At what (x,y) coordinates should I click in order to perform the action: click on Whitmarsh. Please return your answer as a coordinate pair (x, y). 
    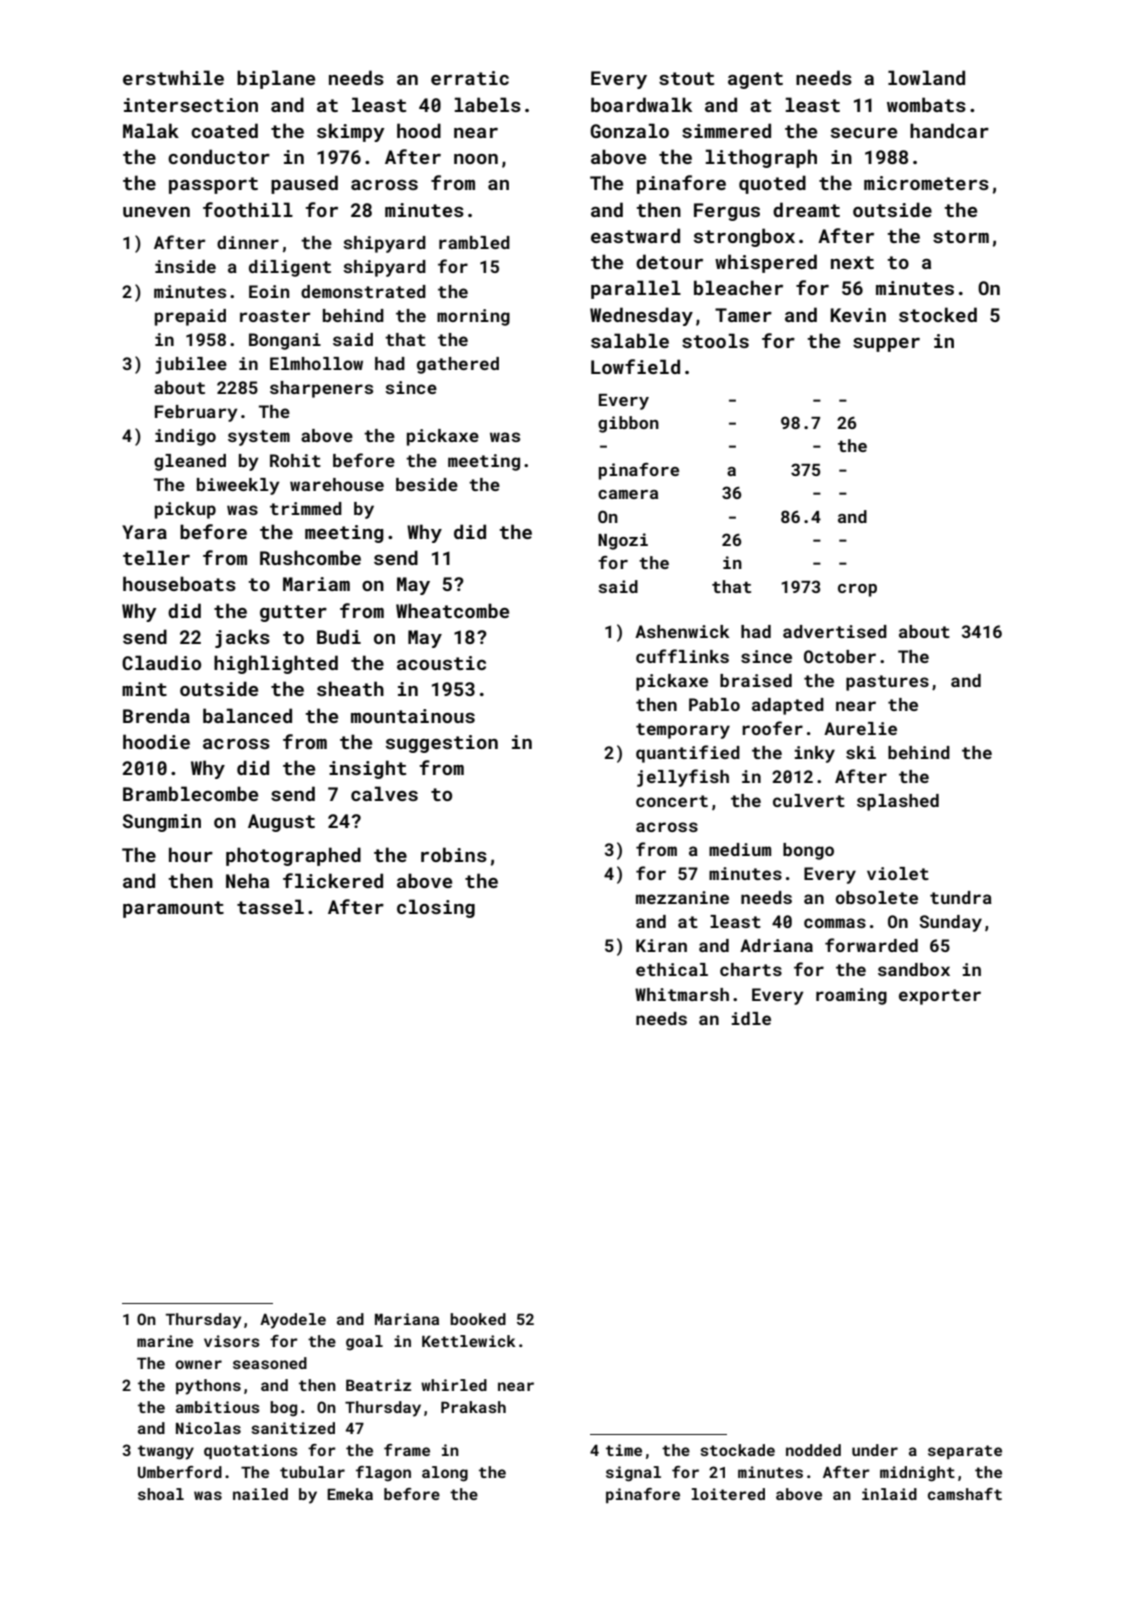
    Looking at the image, I should click on (682, 994).
